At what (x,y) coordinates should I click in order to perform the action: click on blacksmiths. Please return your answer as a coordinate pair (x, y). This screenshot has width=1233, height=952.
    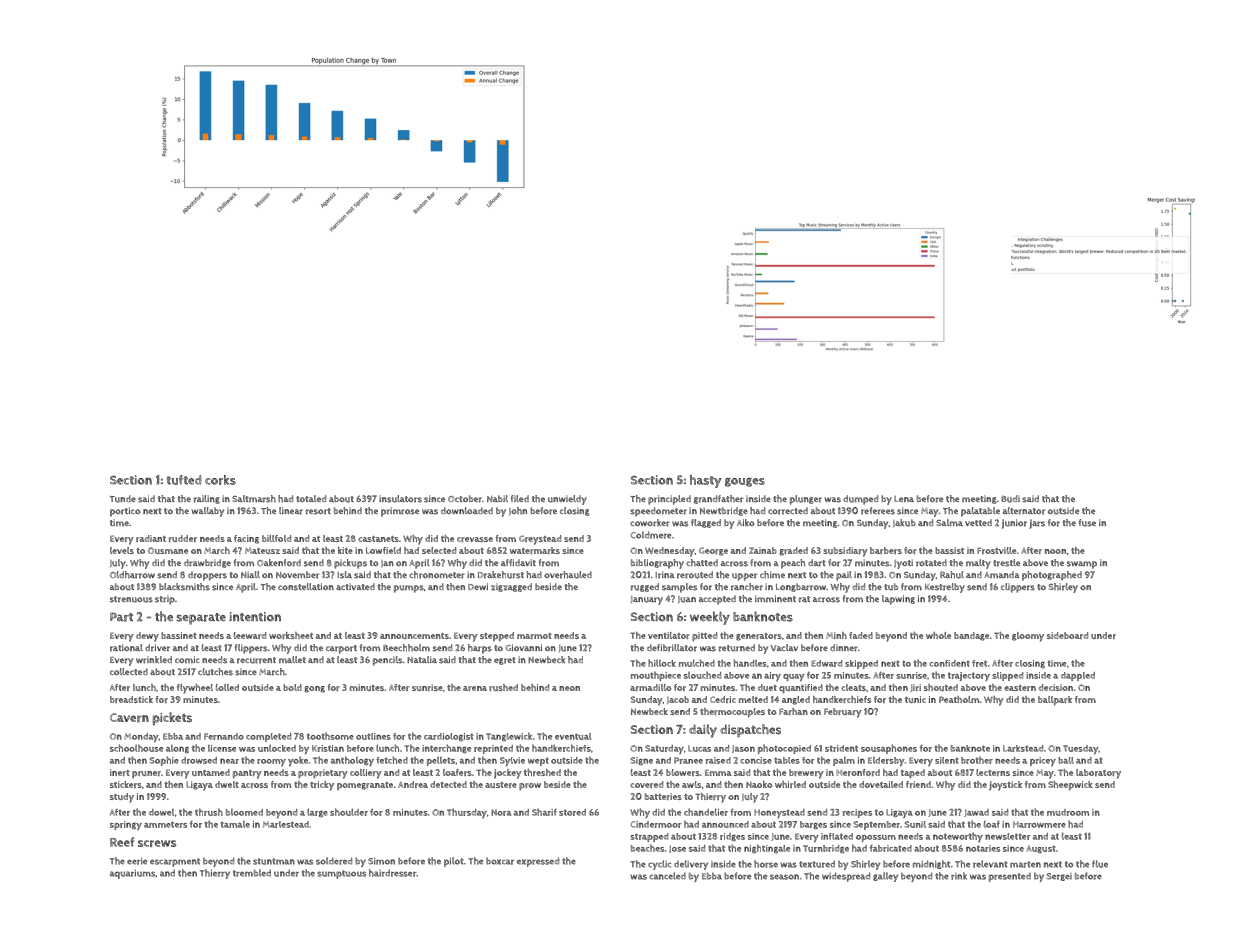
    Looking at the image, I should click on (184, 587).
